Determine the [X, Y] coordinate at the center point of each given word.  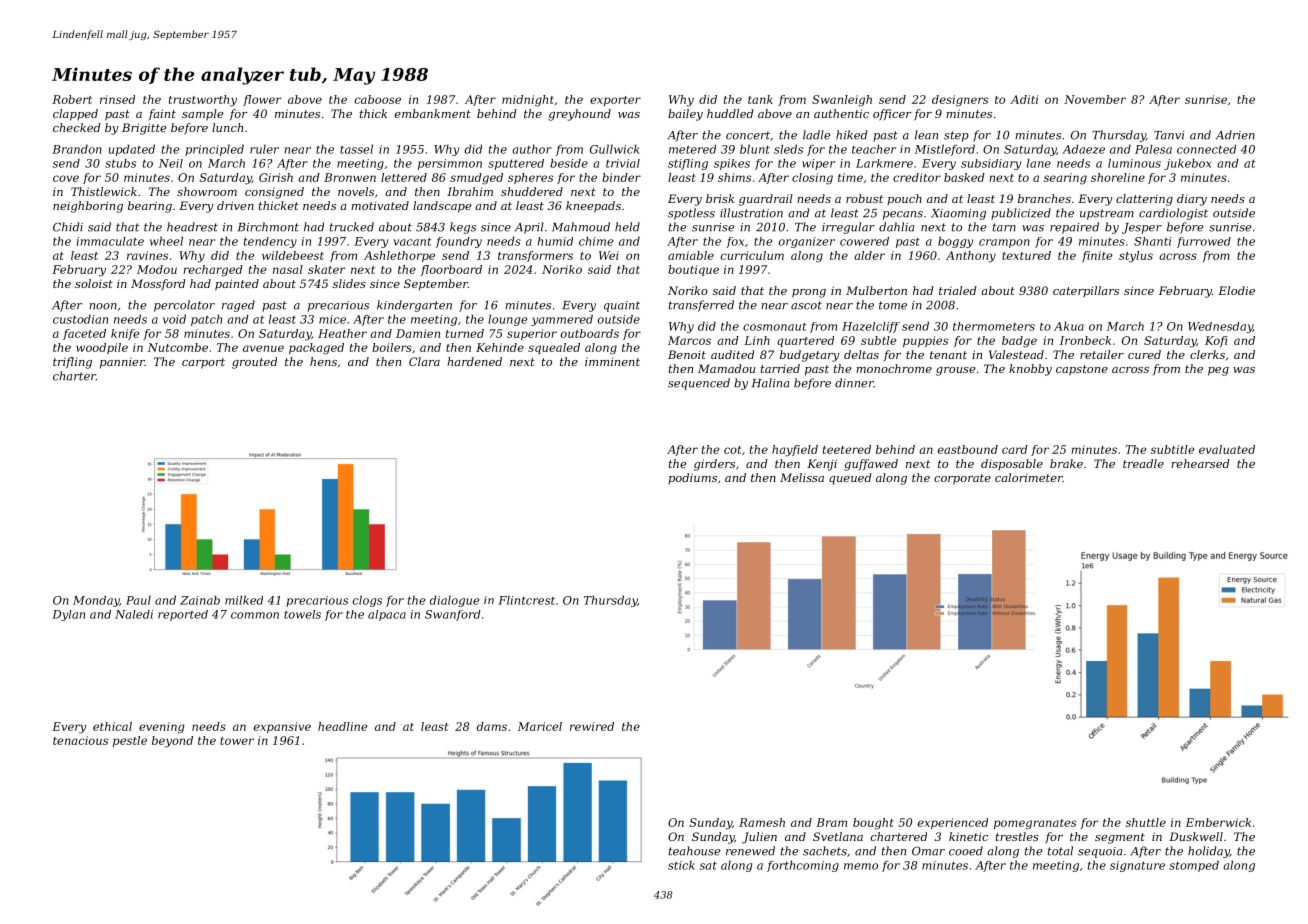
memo [861, 866]
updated [132, 150]
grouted [254, 363]
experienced [953, 823]
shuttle [1146, 822]
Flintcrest [526, 600]
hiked [851, 135]
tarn [1004, 227]
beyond [172, 742]
